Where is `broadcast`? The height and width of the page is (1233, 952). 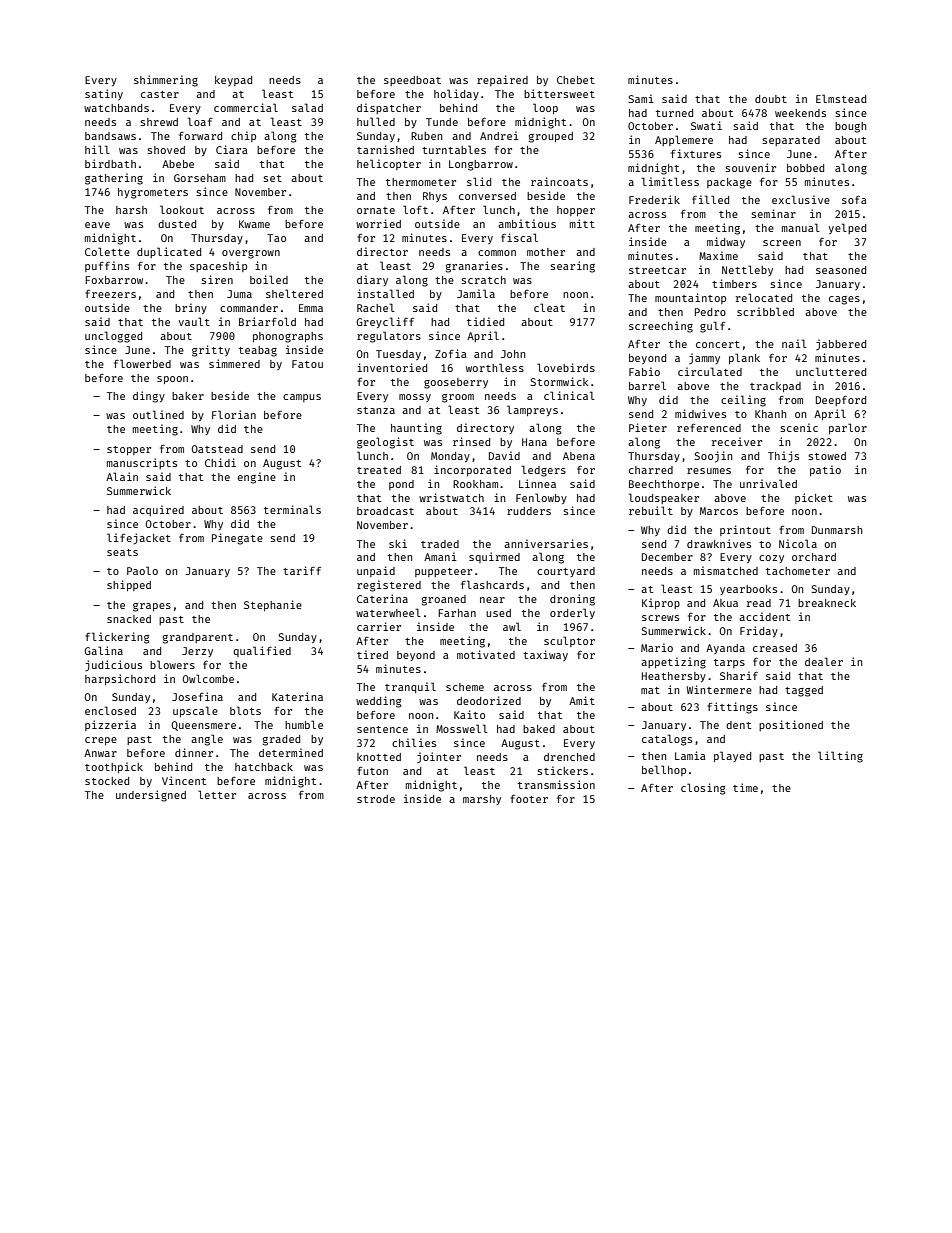
broadcast is located at coordinates (385, 511).
